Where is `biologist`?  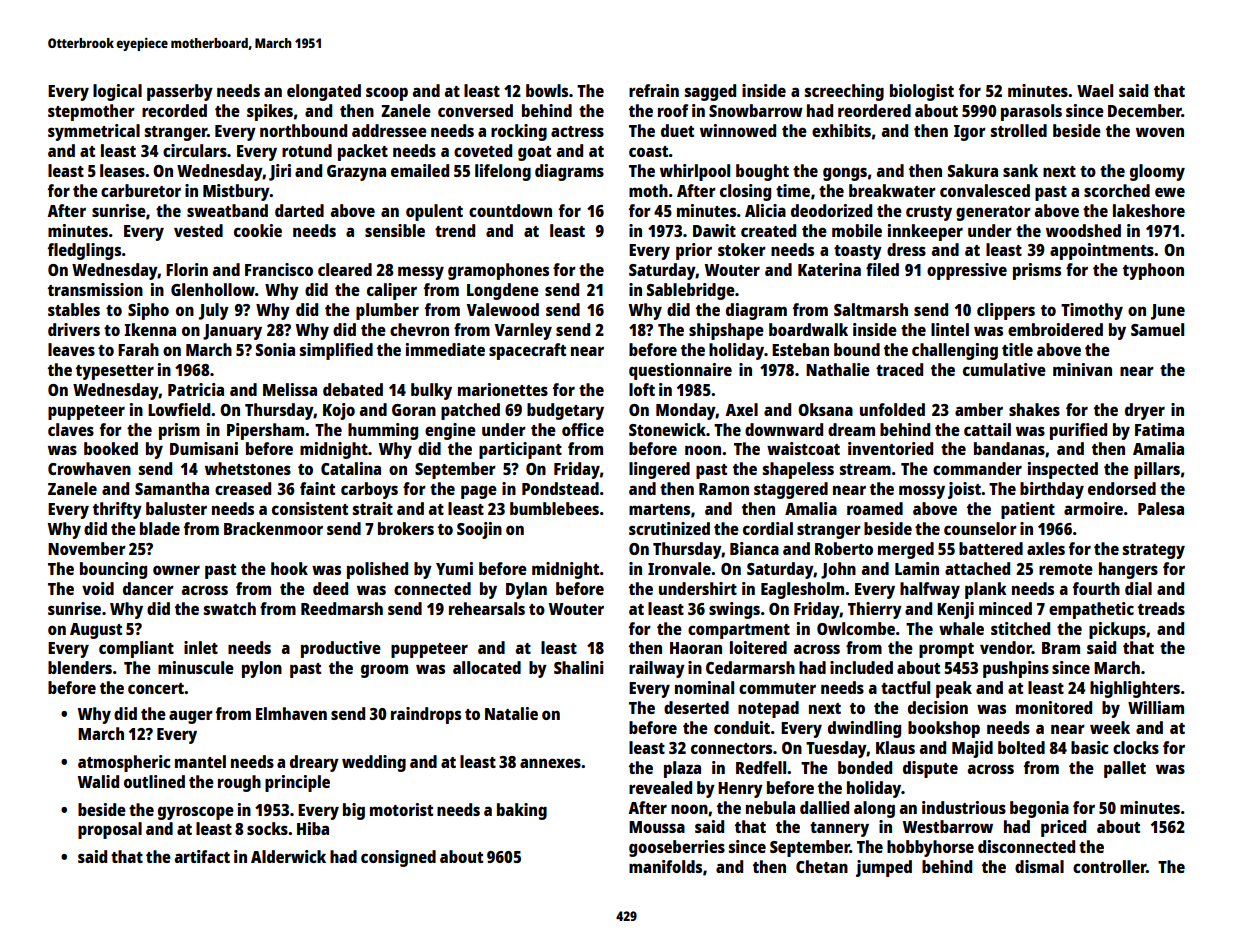
biologist is located at coordinates (922, 92).
